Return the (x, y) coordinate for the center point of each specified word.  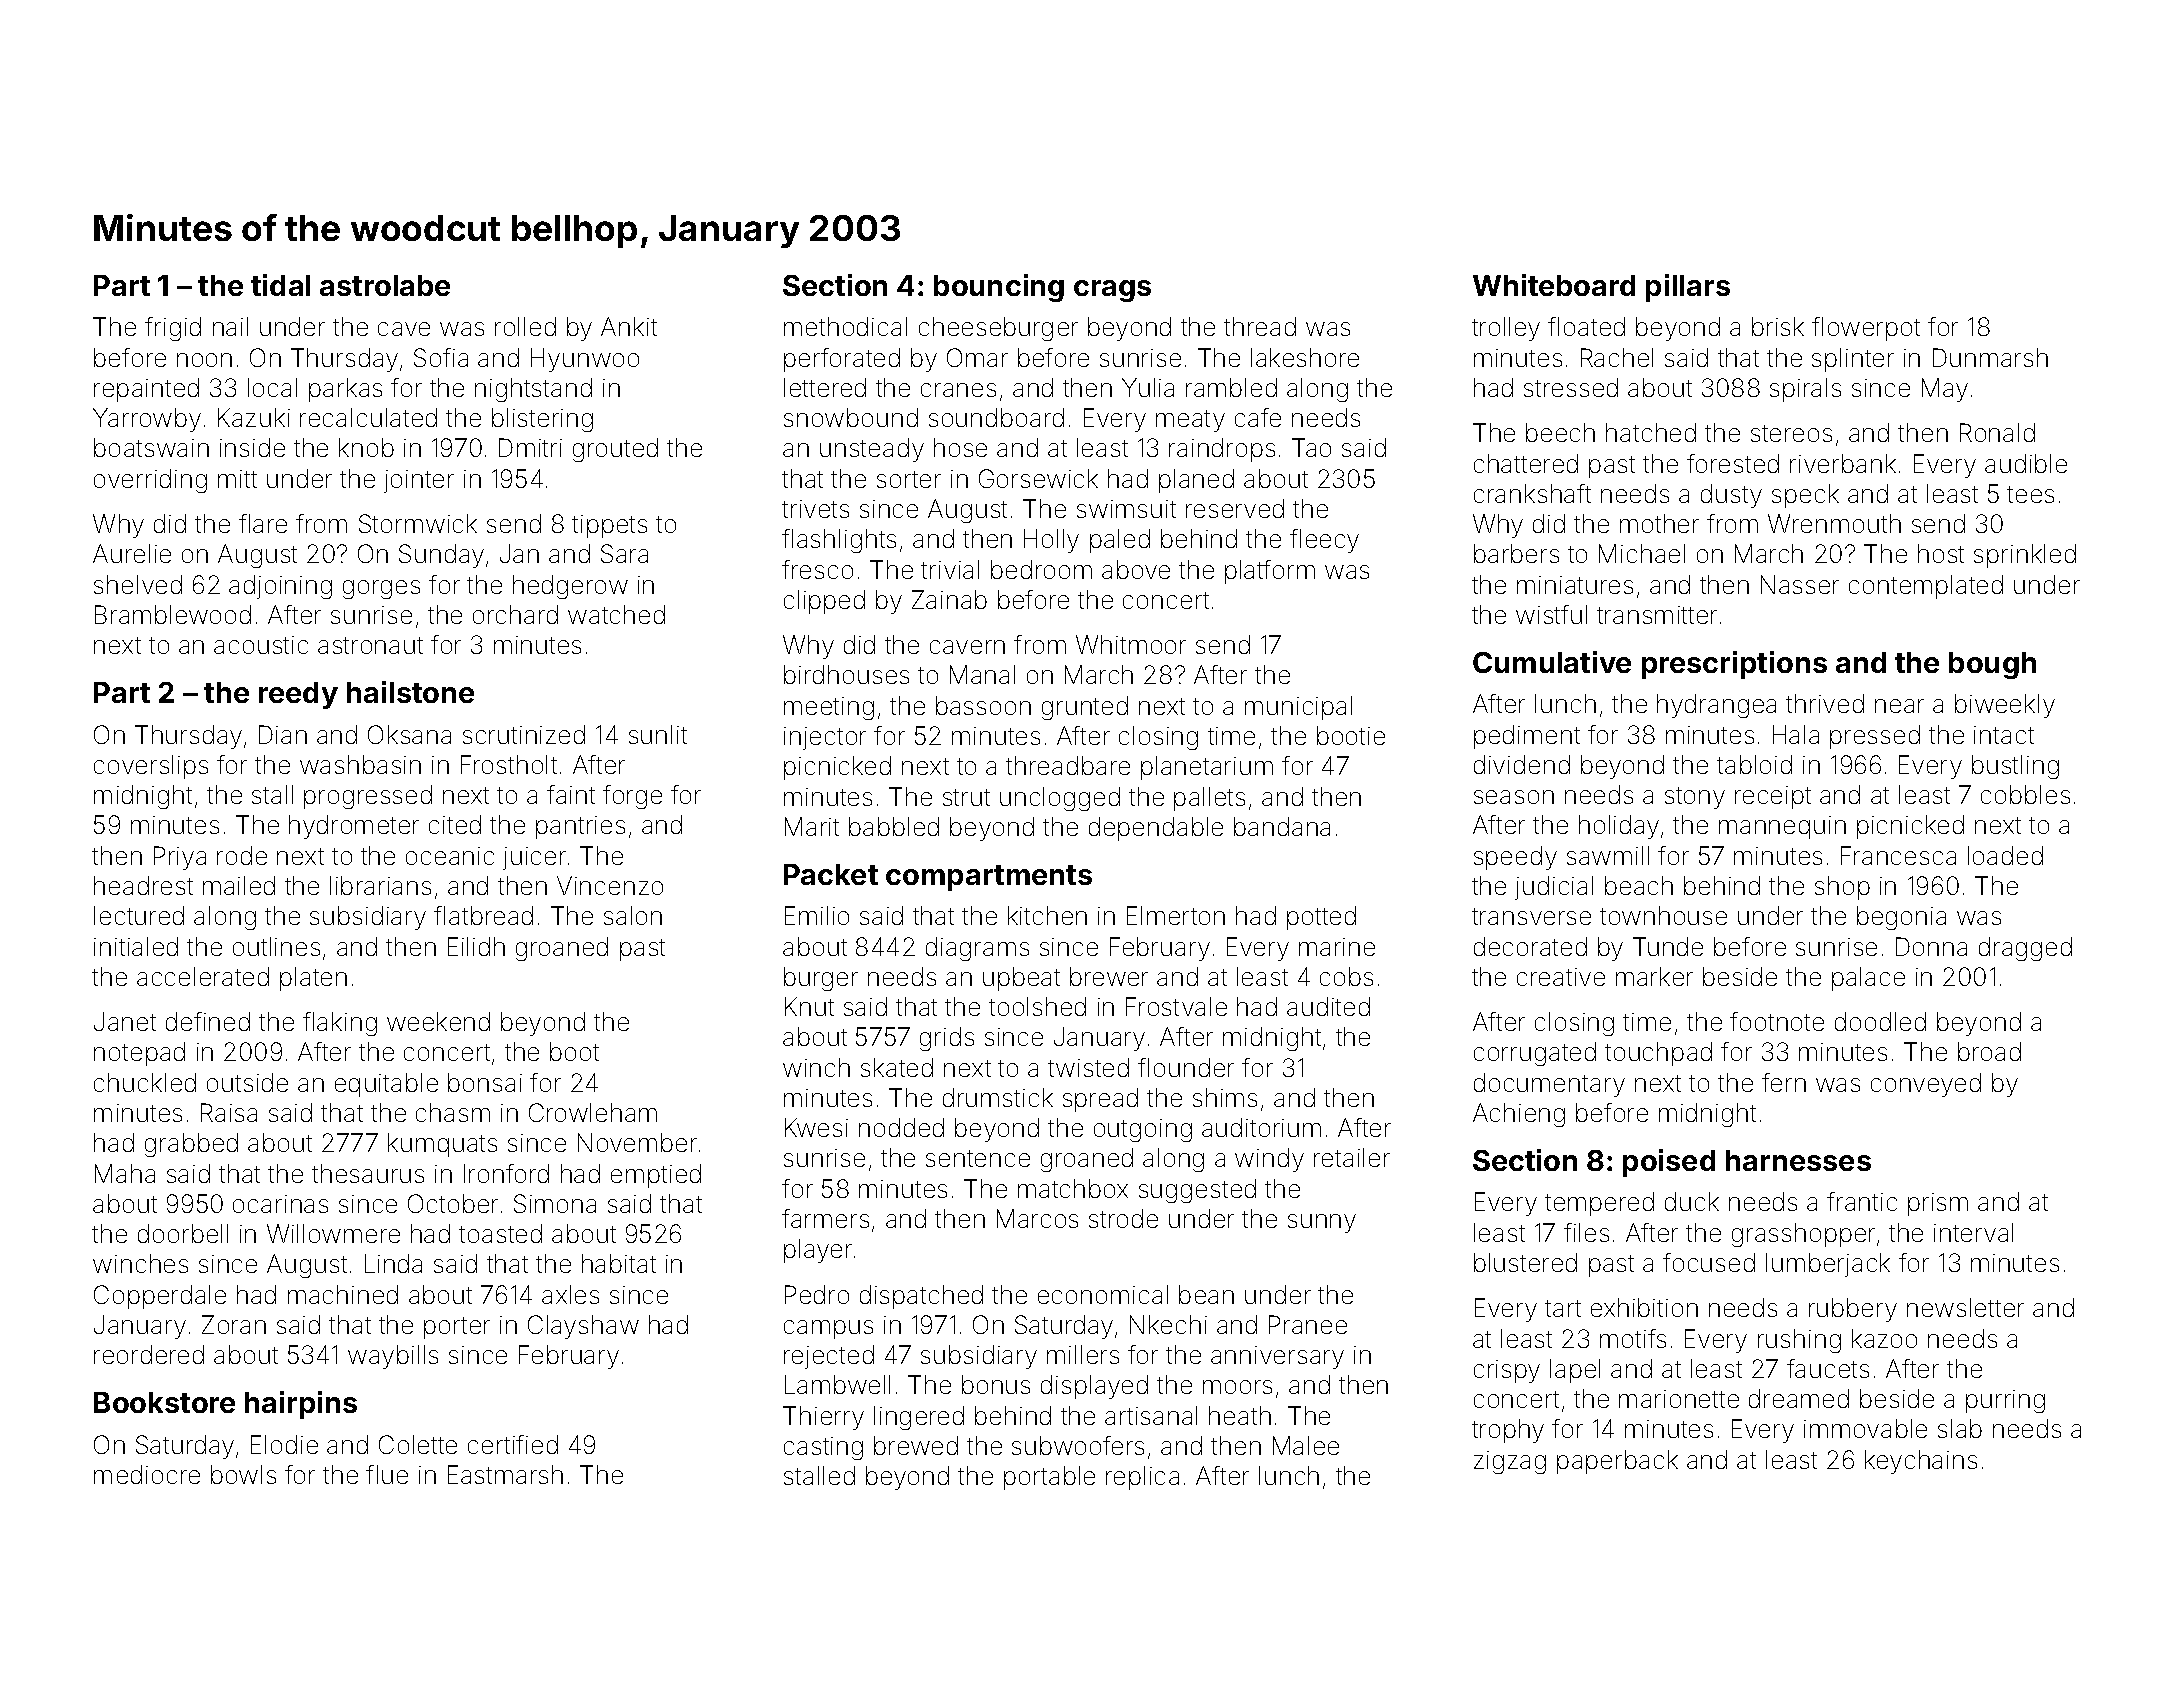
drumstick (998, 1097)
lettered (825, 387)
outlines (276, 946)
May (1945, 390)
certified (513, 1444)
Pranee (1308, 1324)
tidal (280, 285)
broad (1989, 1051)
